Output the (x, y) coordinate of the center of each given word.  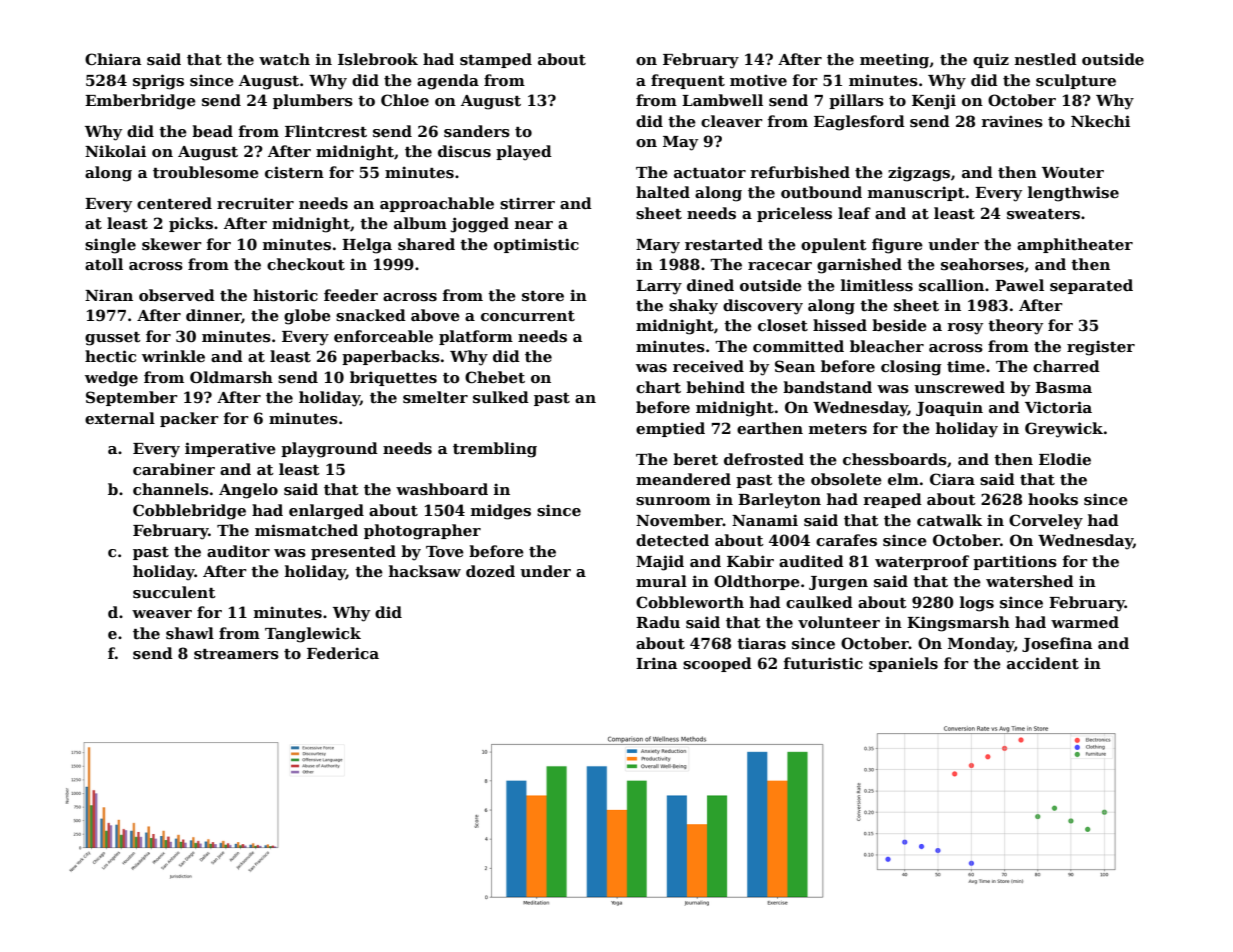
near (534, 225)
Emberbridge (140, 102)
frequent (688, 81)
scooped (717, 664)
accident (1043, 663)
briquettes (393, 378)
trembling (495, 450)
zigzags (919, 174)
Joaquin (949, 408)
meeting (895, 61)
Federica (343, 653)
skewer (172, 244)
